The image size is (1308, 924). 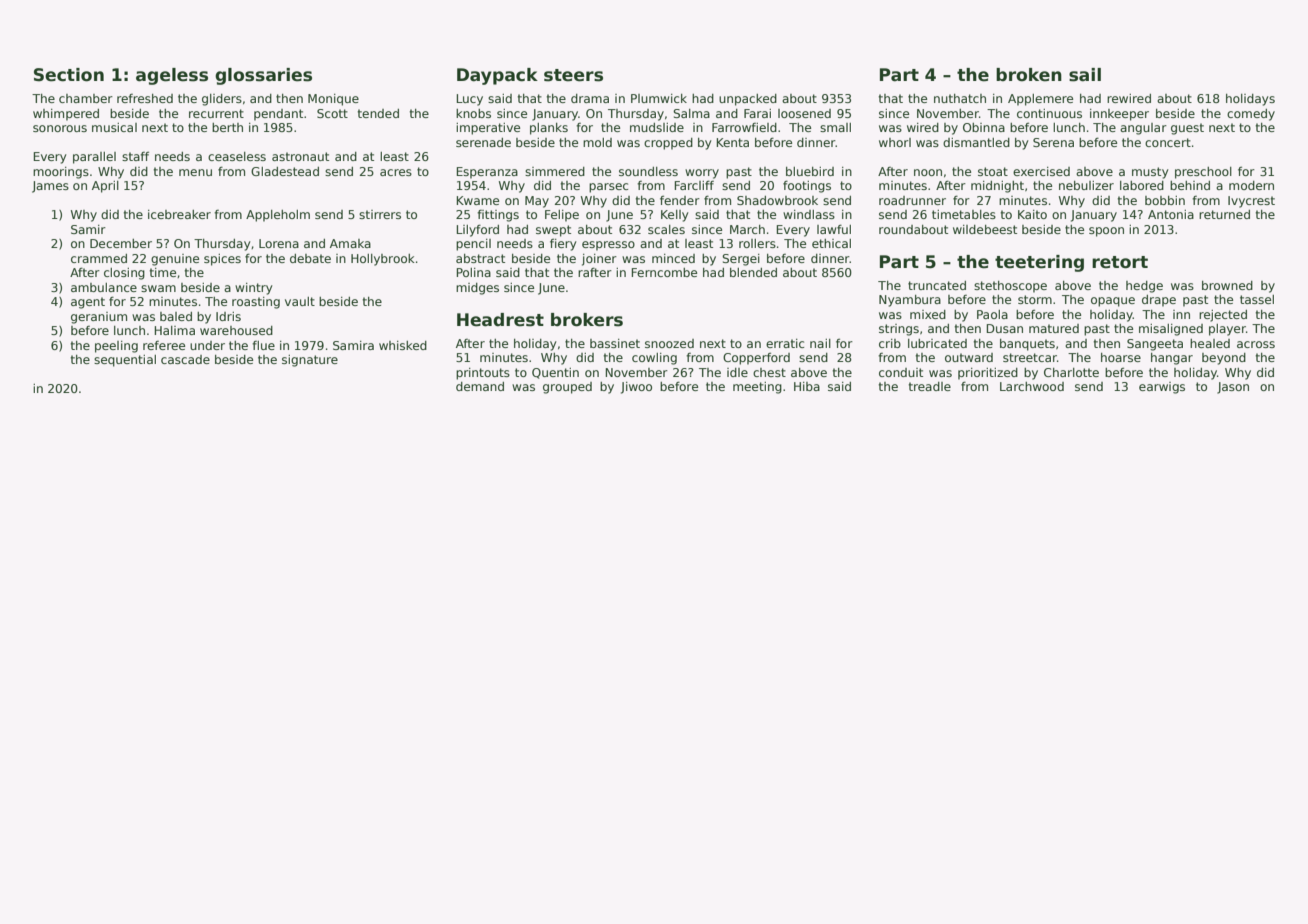 What do you see at coordinates (1049, 113) in the screenshot?
I see `continuous` at bounding box center [1049, 113].
